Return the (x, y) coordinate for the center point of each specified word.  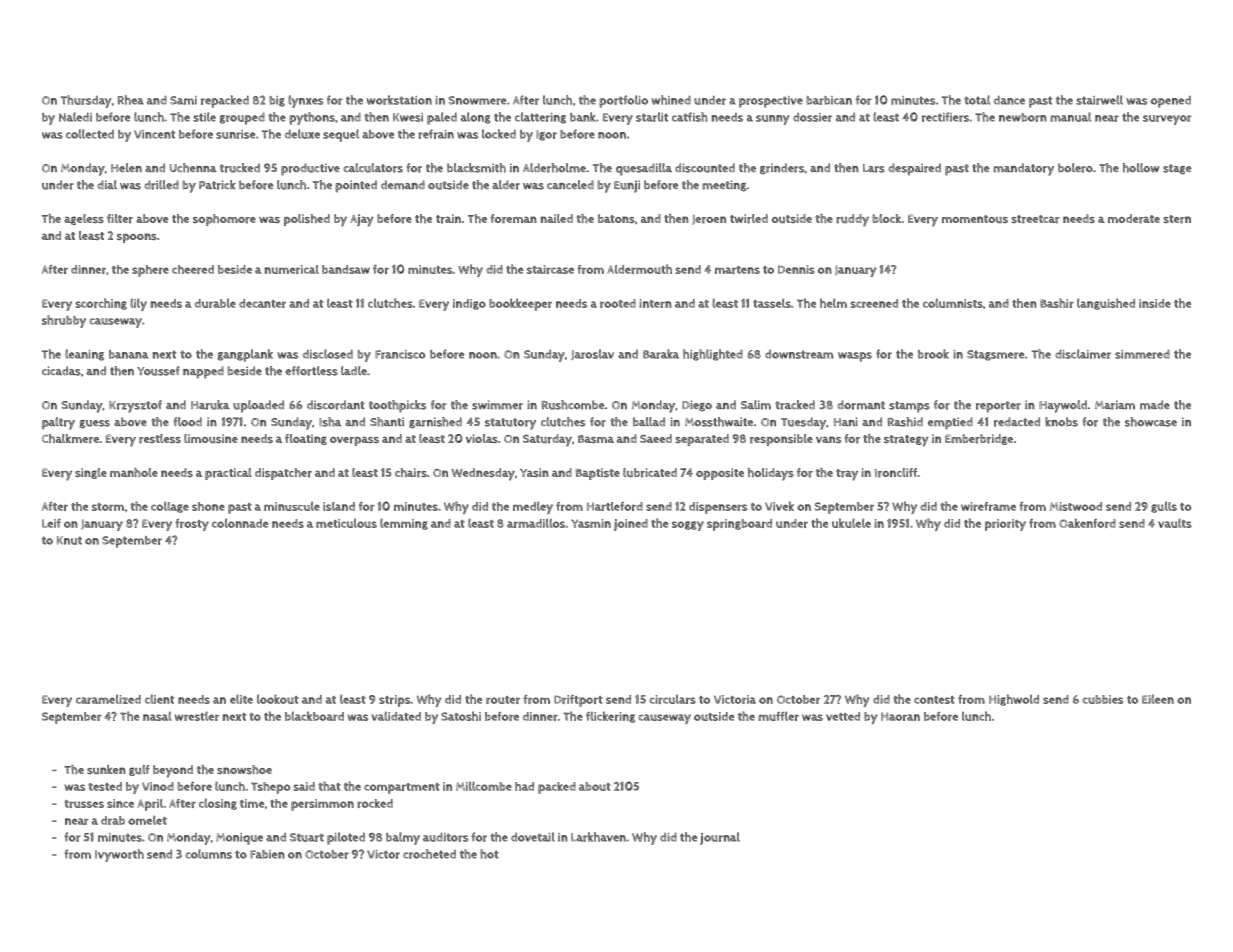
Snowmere (477, 100)
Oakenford (1087, 523)
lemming (404, 524)
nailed (557, 218)
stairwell (1099, 100)
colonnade (240, 523)
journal (720, 838)
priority (1005, 525)
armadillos (536, 523)
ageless (84, 219)
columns (208, 854)
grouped (242, 118)
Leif (51, 523)
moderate (1134, 219)
